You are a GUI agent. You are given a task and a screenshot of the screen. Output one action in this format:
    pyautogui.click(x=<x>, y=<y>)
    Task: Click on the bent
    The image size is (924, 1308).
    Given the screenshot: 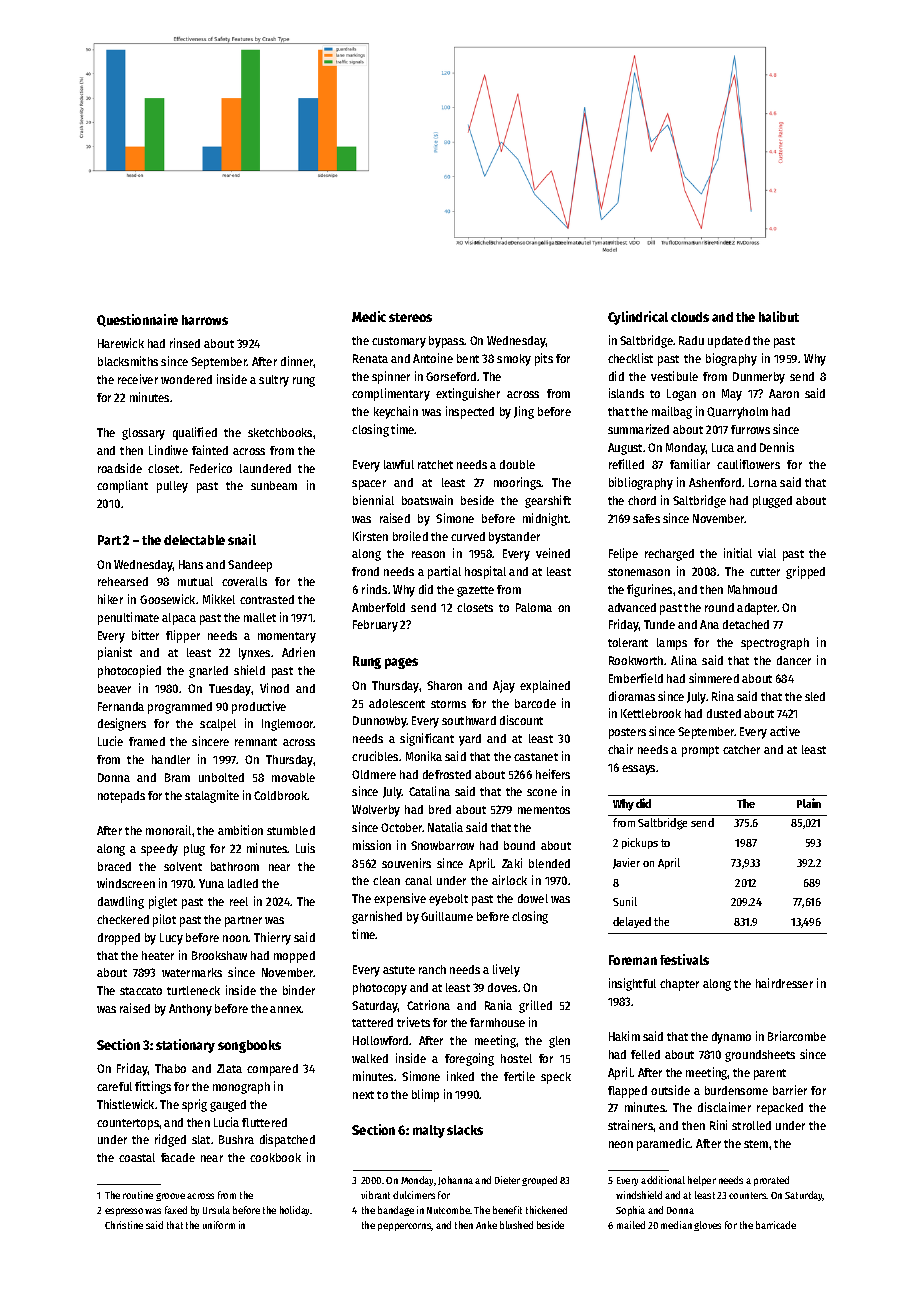 What is the action you would take?
    pyautogui.click(x=468, y=358)
